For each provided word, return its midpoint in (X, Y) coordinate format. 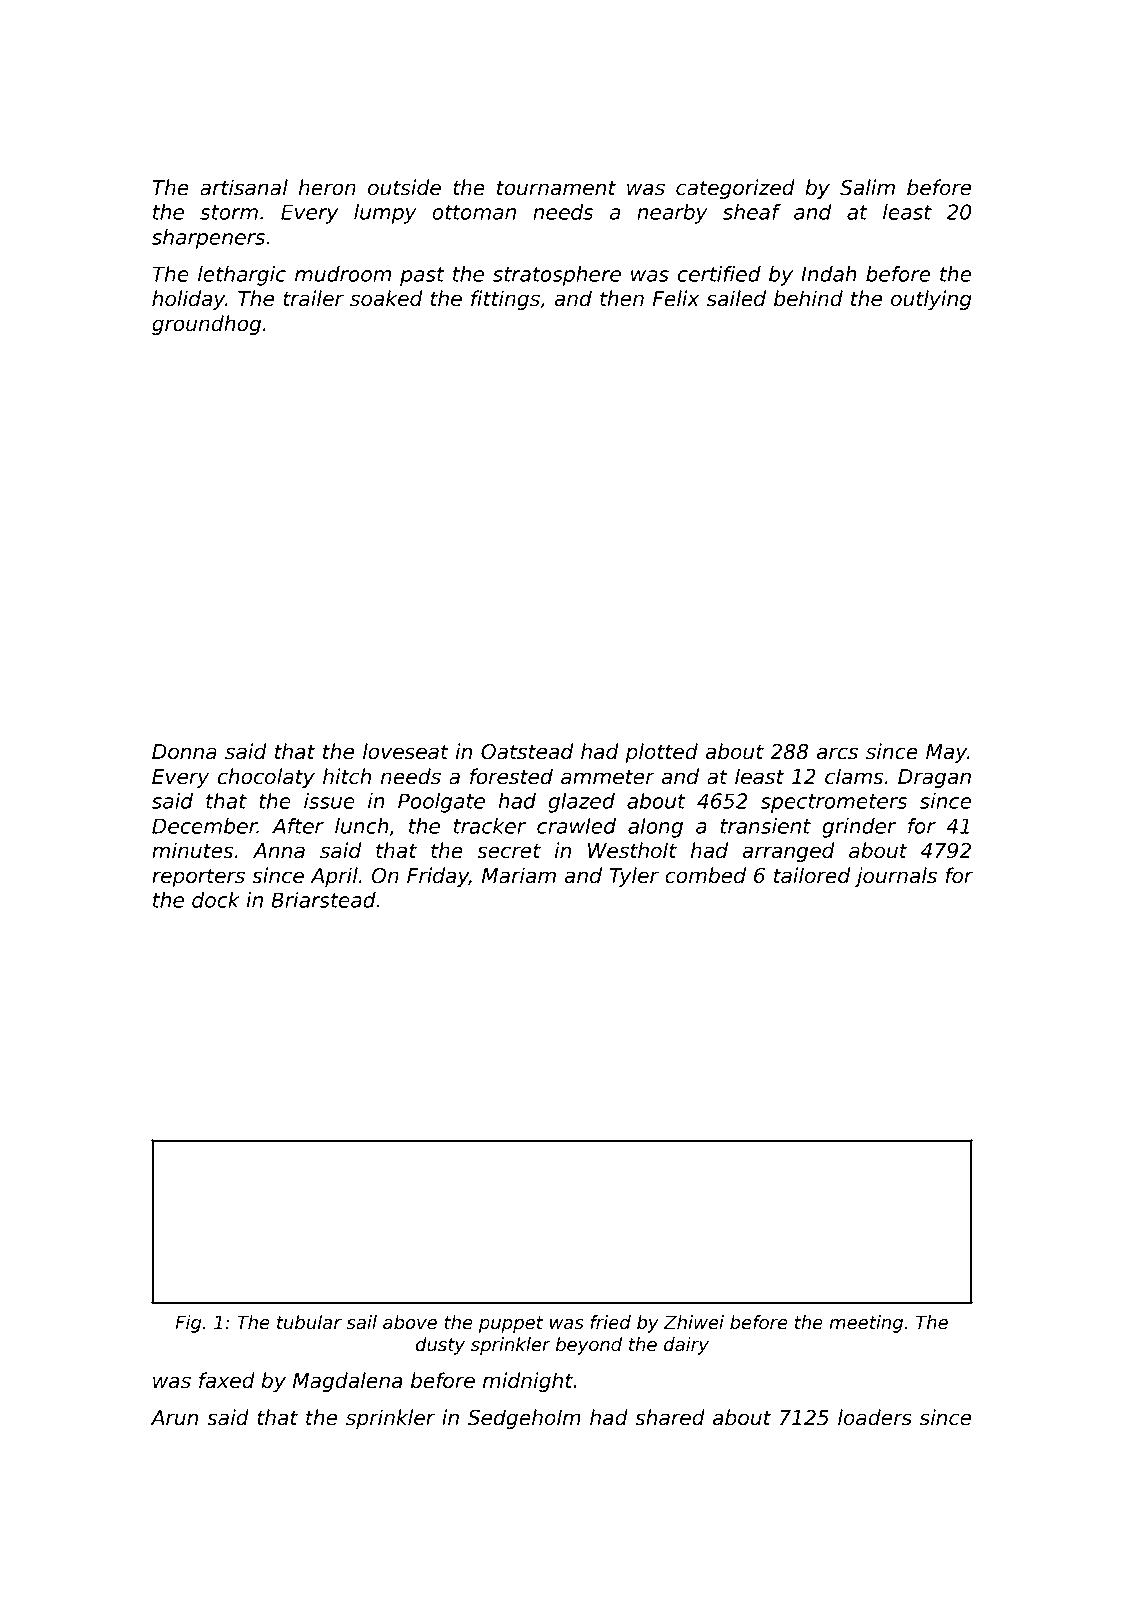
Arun (174, 1418)
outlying (931, 300)
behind (808, 298)
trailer (313, 298)
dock (216, 900)
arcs (837, 753)
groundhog (206, 325)
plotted (661, 753)
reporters (198, 877)
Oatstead (527, 751)
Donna (184, 752)
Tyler (634, 877)
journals (896, 877)
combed (705, 875)
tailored (812, 875)
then (622, 298)
